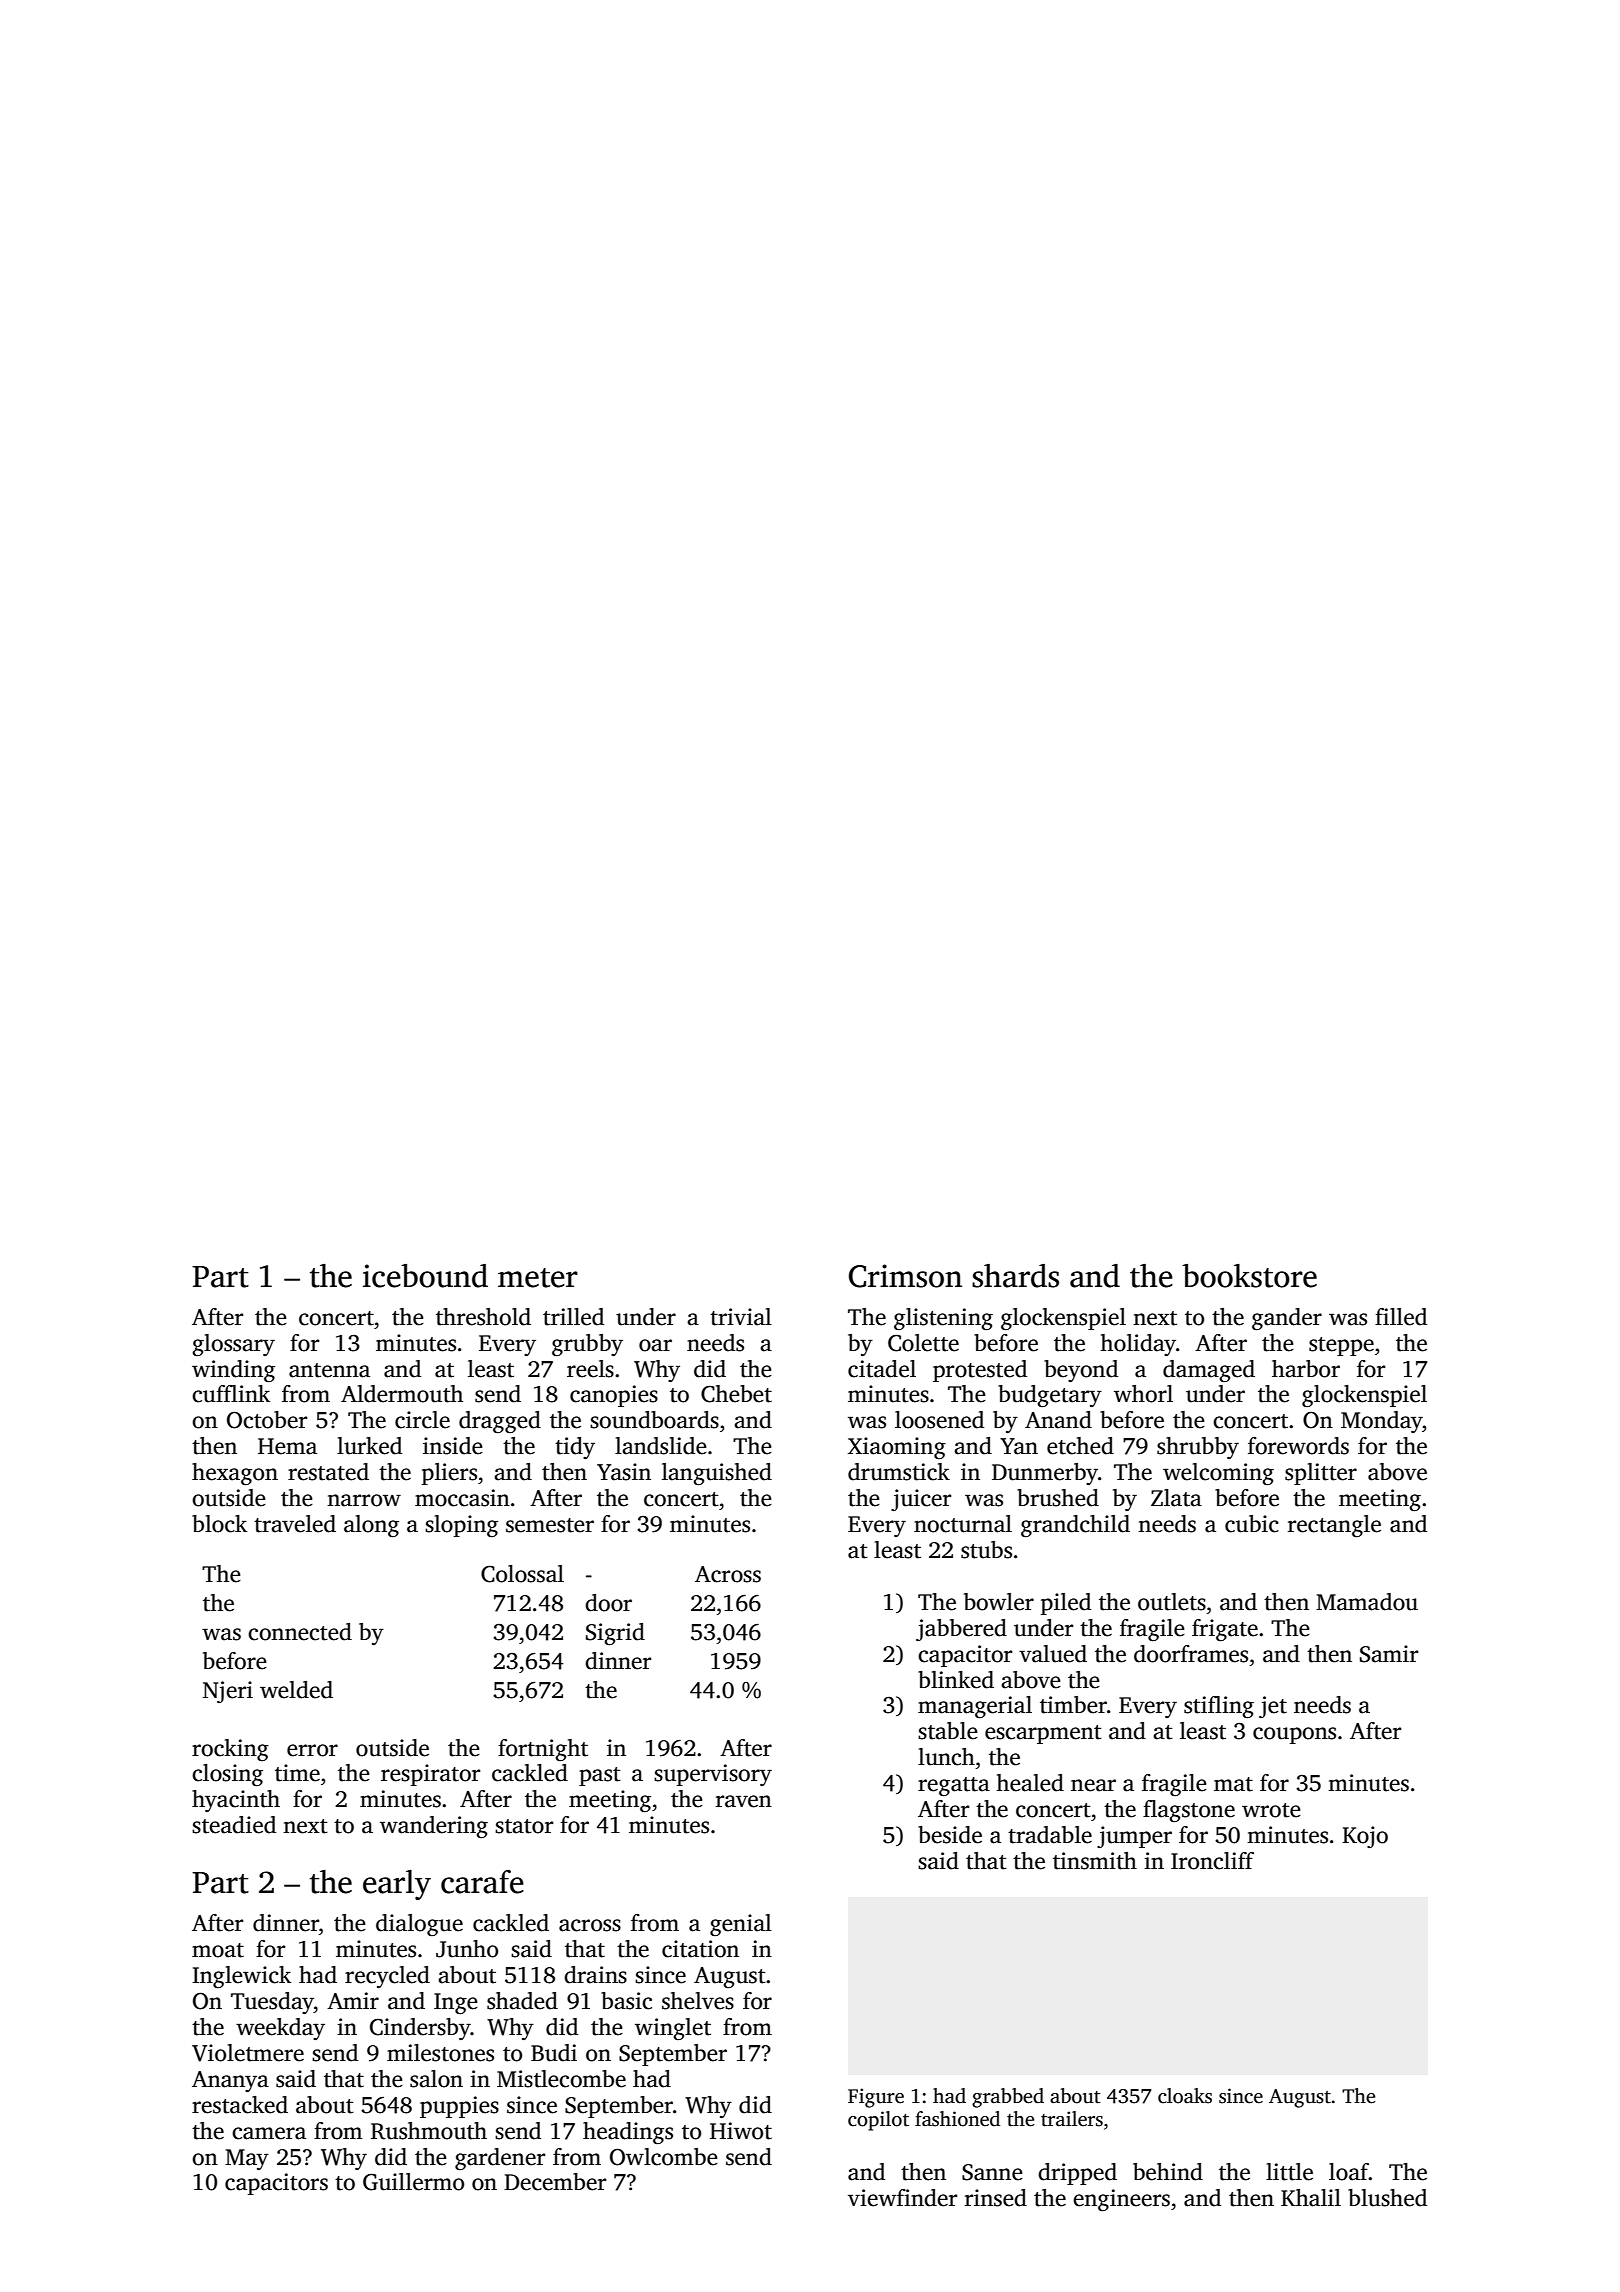 The width and height of the screenshot is (1620, 2292). I want to click on Ironcliff, so click(1212, 1861).
